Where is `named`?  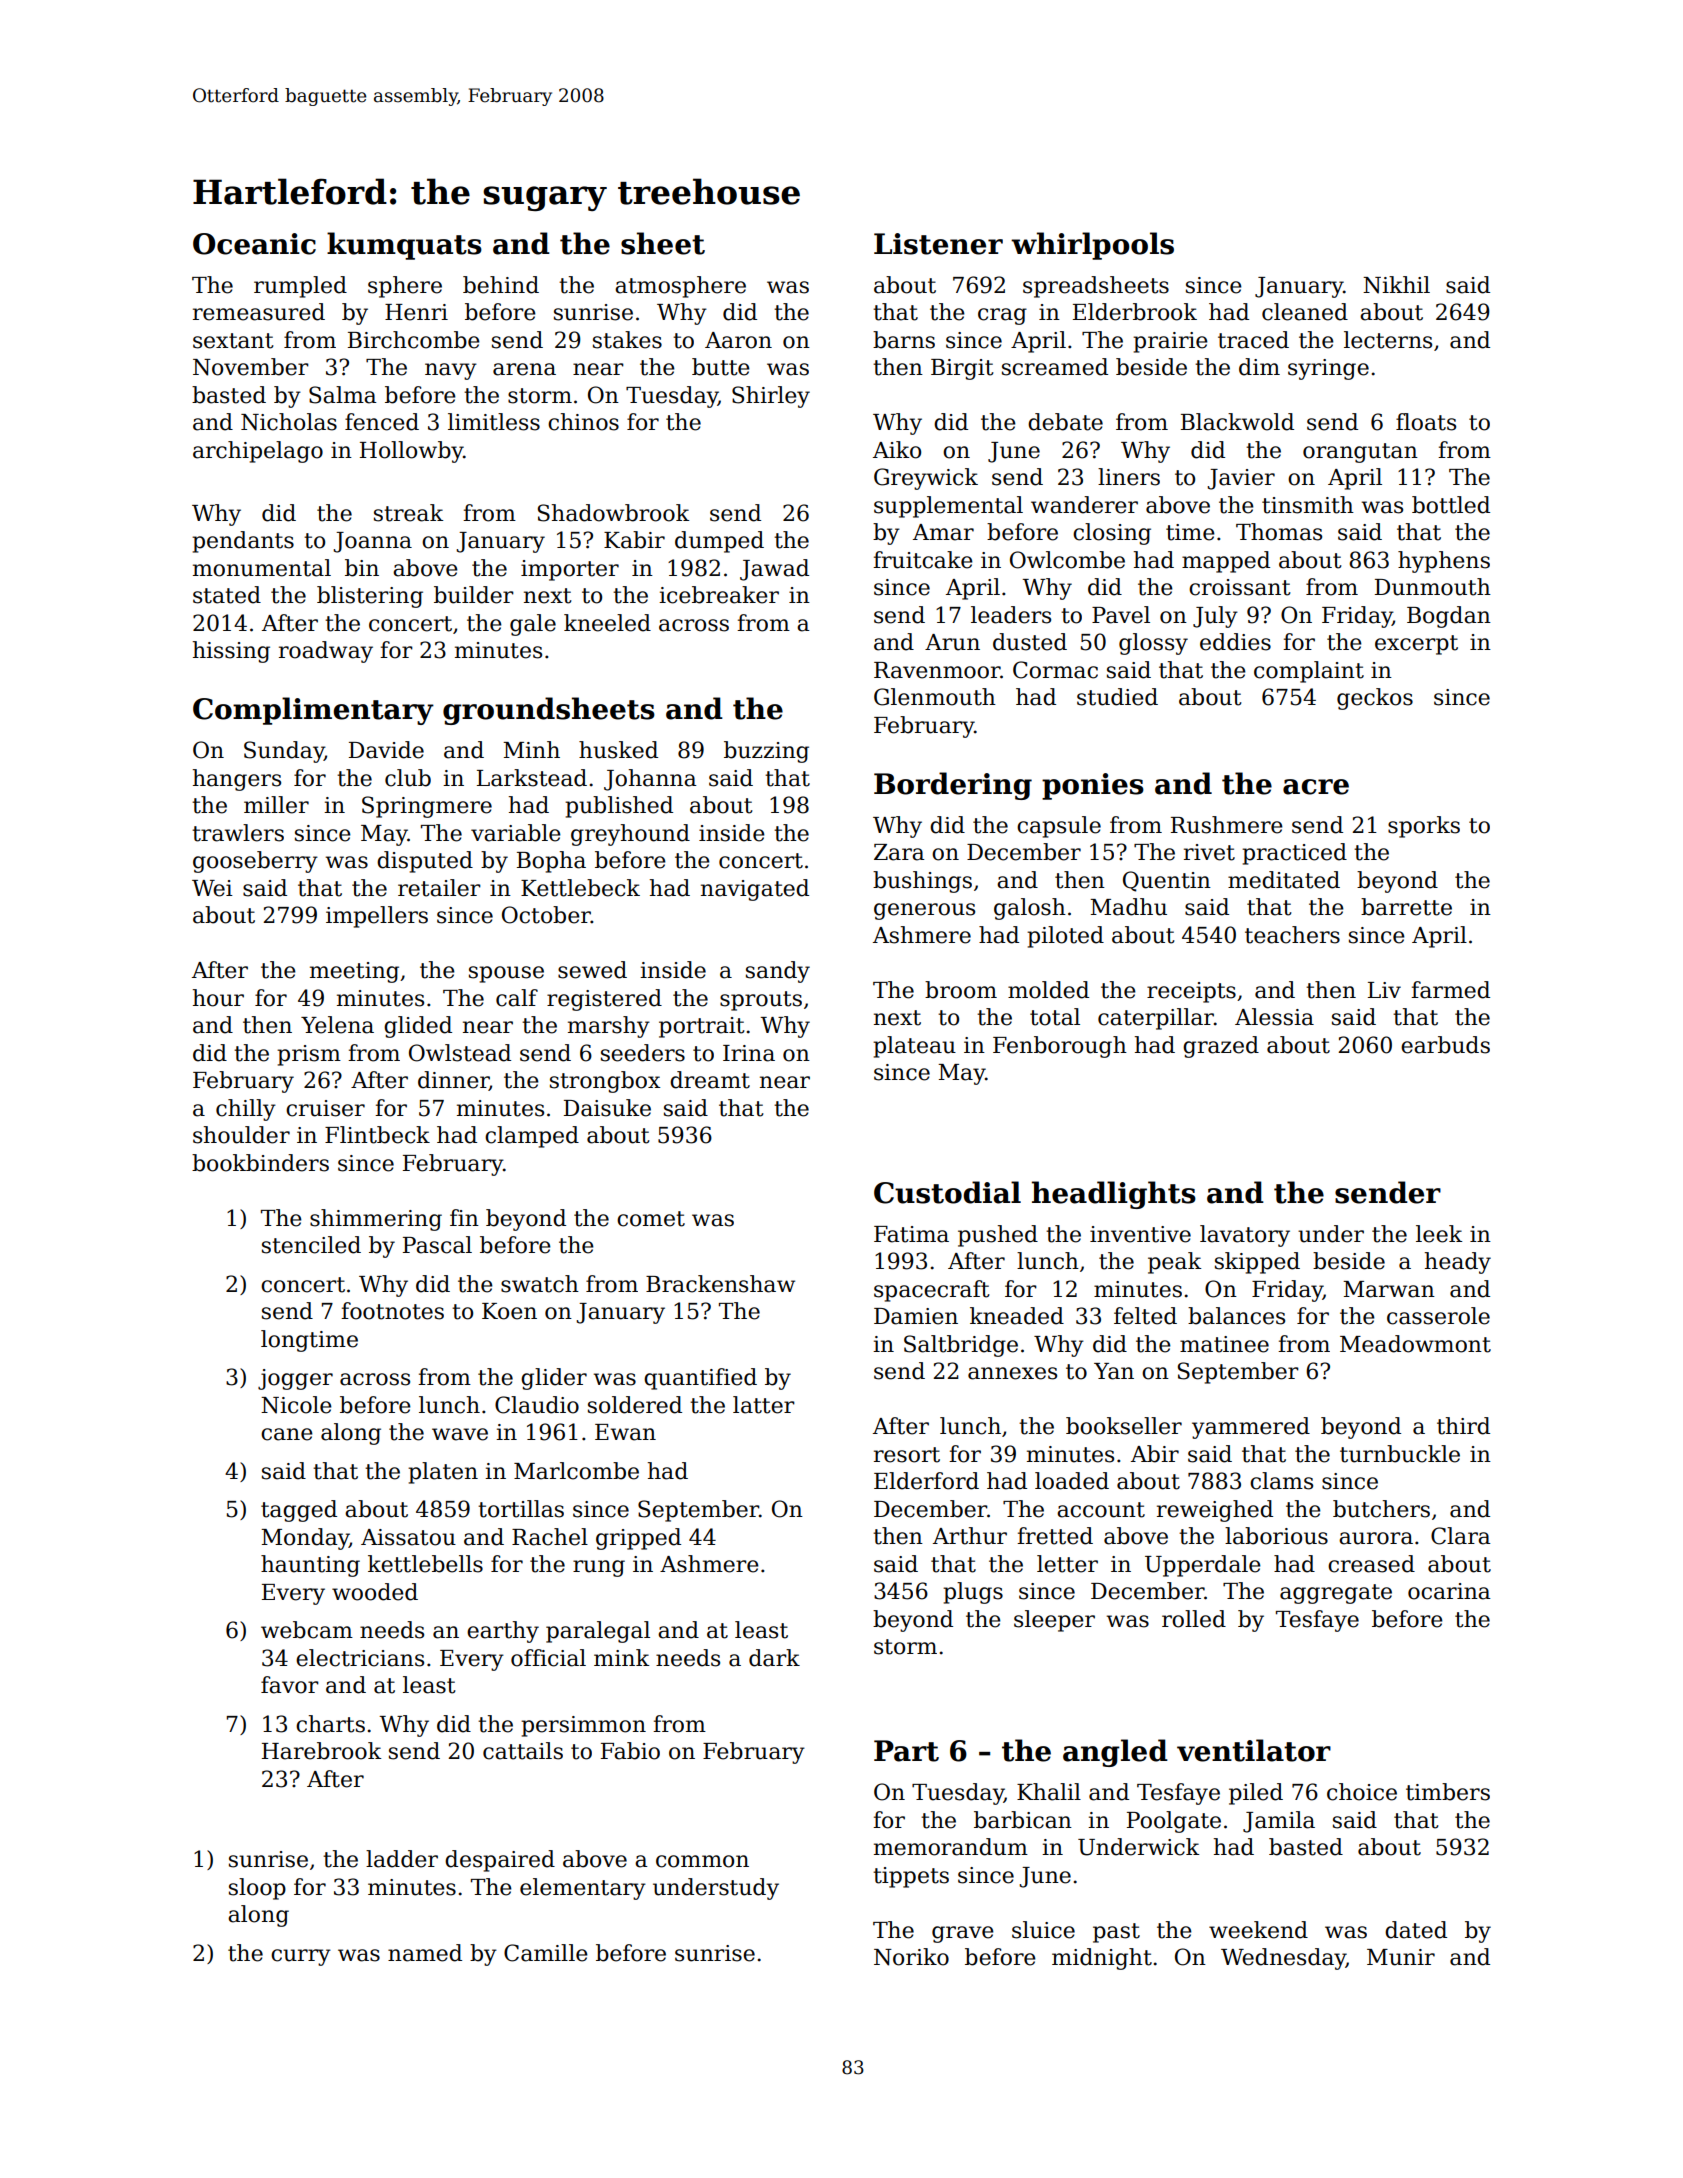
named is located at coordinates (425, 1953).
